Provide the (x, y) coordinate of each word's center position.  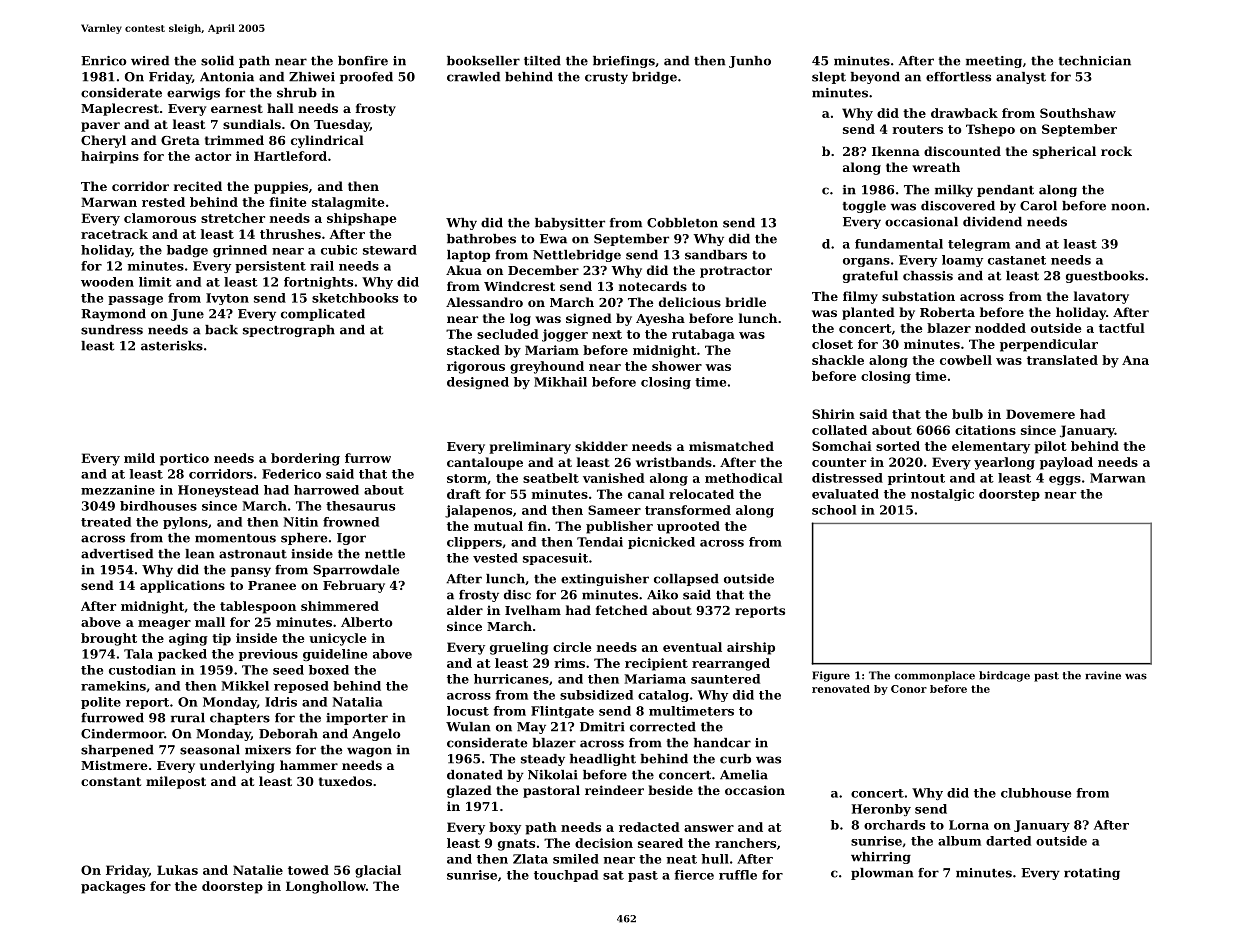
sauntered (725, 679)
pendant (1005, 191)
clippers (474, 543)
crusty (606, 78)
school (834, 510)
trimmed (234, 140)
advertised (117, 554)
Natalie (258, 870)
